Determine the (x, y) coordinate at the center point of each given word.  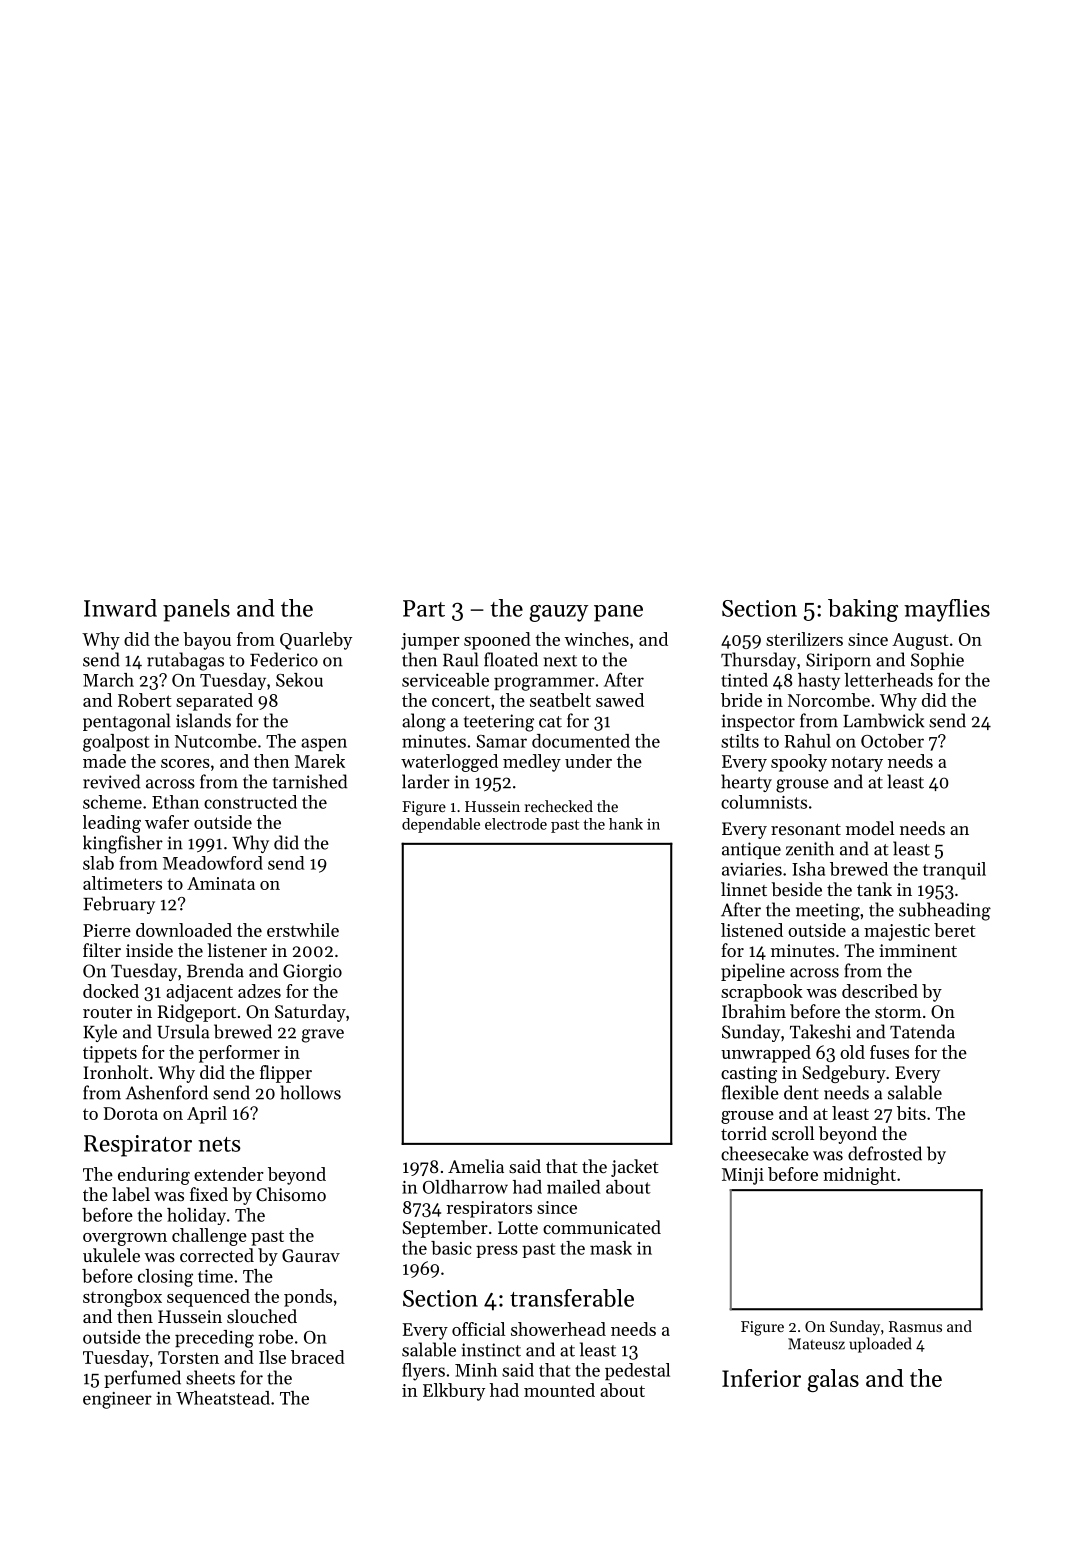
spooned (497, 641)
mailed (573, 1187)
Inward (120, 608)
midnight (859, 1176)
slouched (262, 1316)
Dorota (131, 1113)
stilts (740, 741)
